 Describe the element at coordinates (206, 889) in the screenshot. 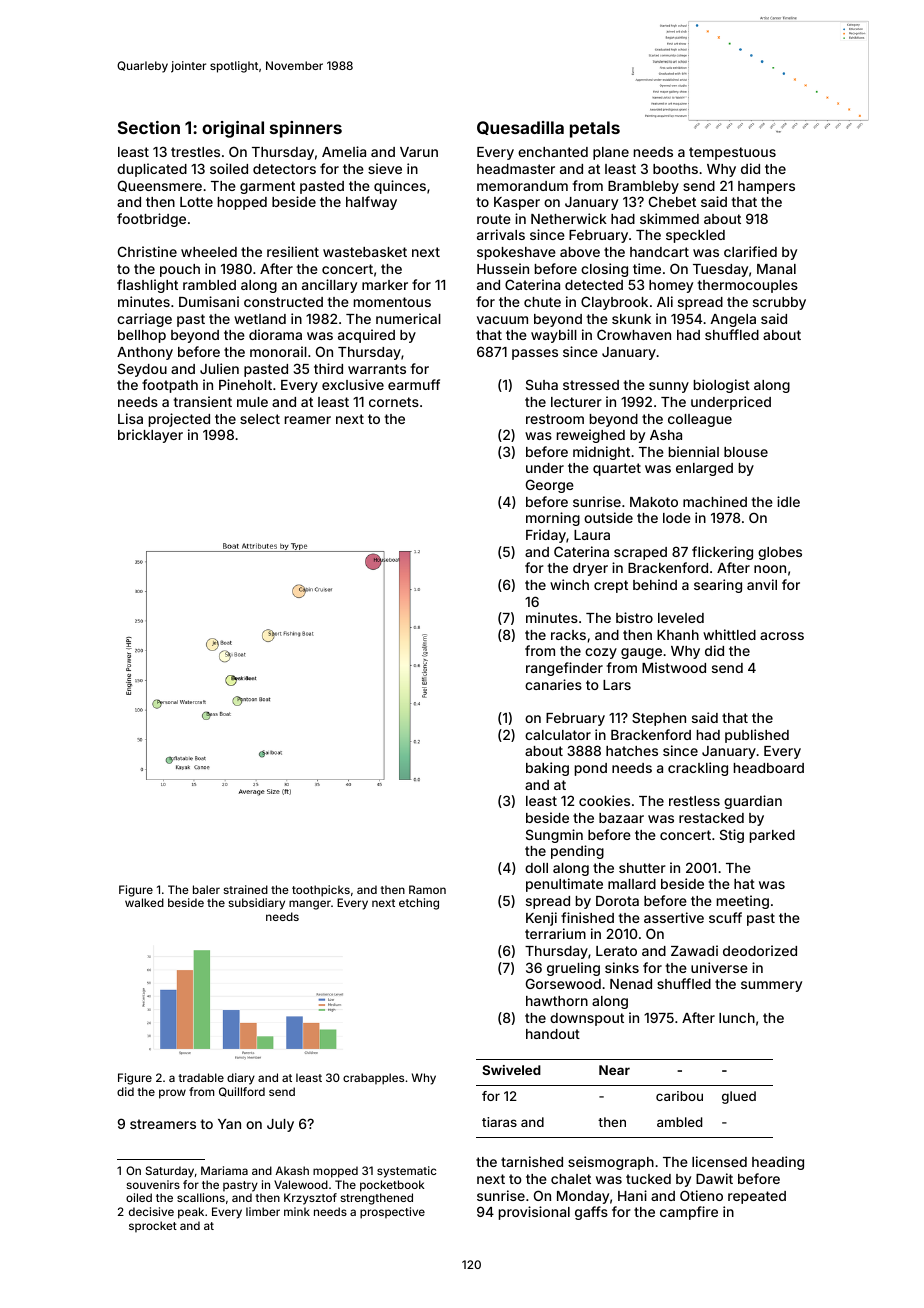

I see `baler` at that location.
